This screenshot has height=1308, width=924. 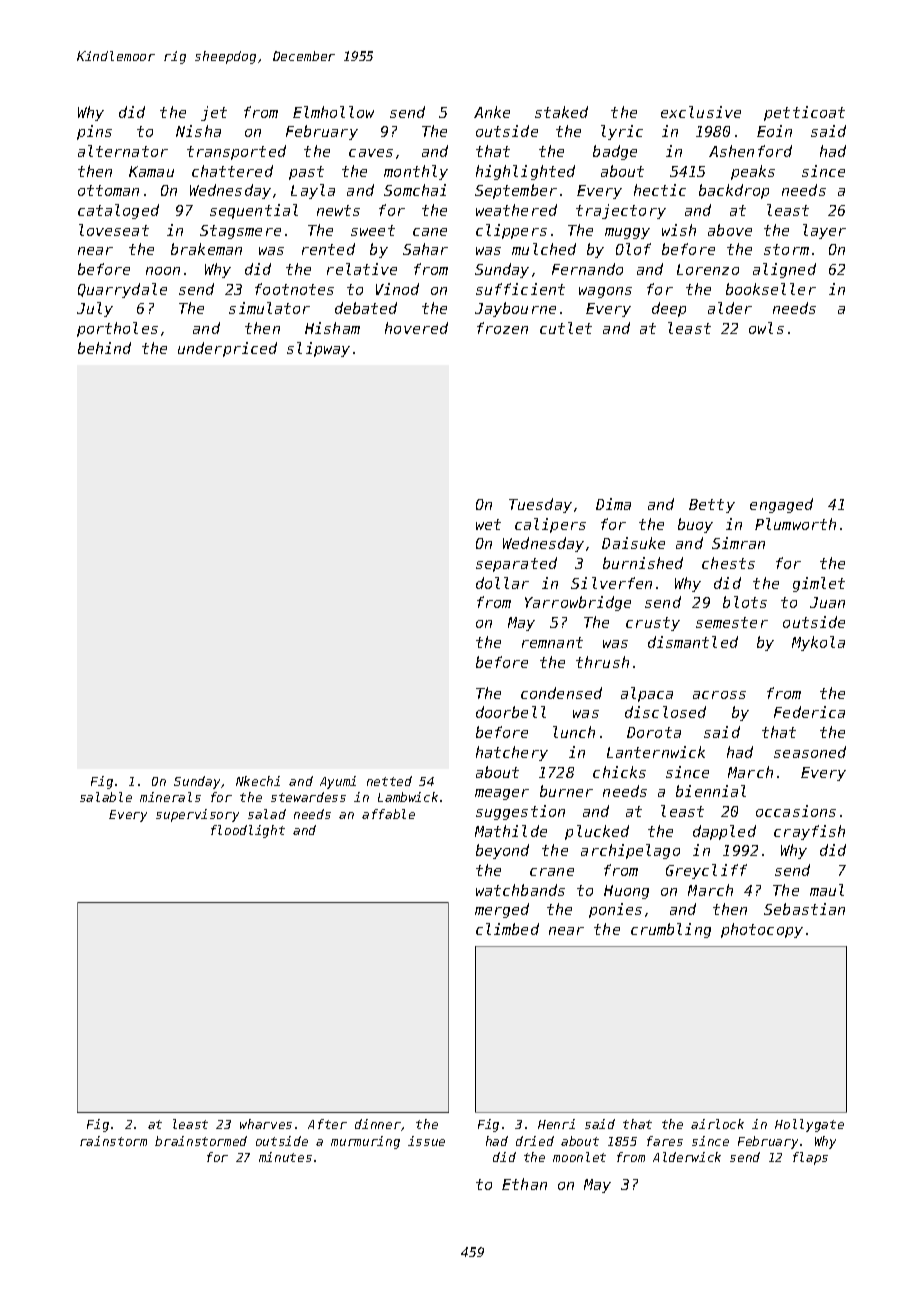 What do you see at coordinates (502, 851) in the screenshot?
I see `beyond` at bounding box center [502, 851].
